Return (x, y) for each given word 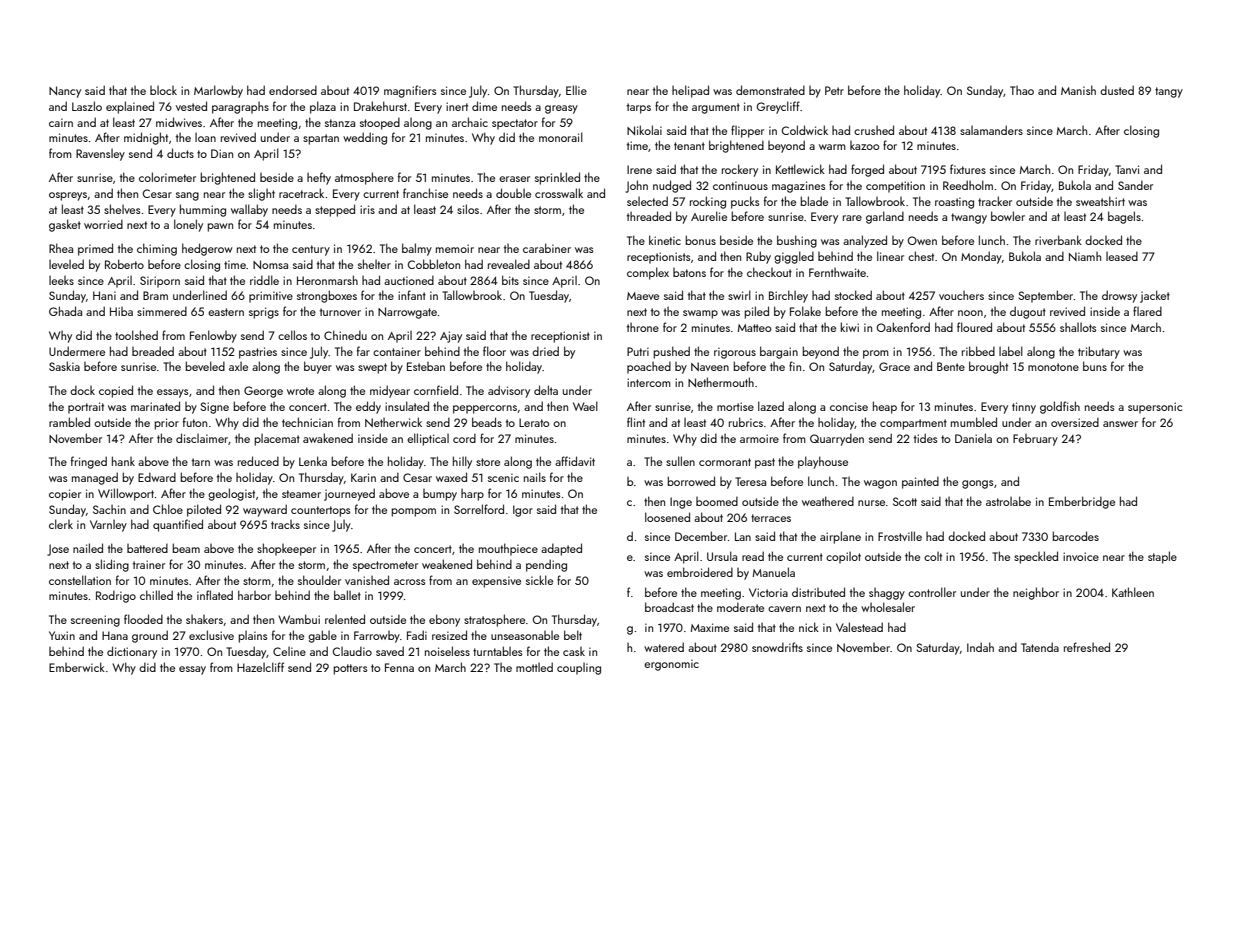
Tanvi (1127, 169)
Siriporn (160, 282)
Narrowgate (407, 313)
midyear (390, 391)
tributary (1099, 352)
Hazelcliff (260, 667)
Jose (58, 550)
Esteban (426, 366)
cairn (61, 122)
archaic (470, 122)
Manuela (774, 572)
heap (885, 407)
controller (932, 592)
